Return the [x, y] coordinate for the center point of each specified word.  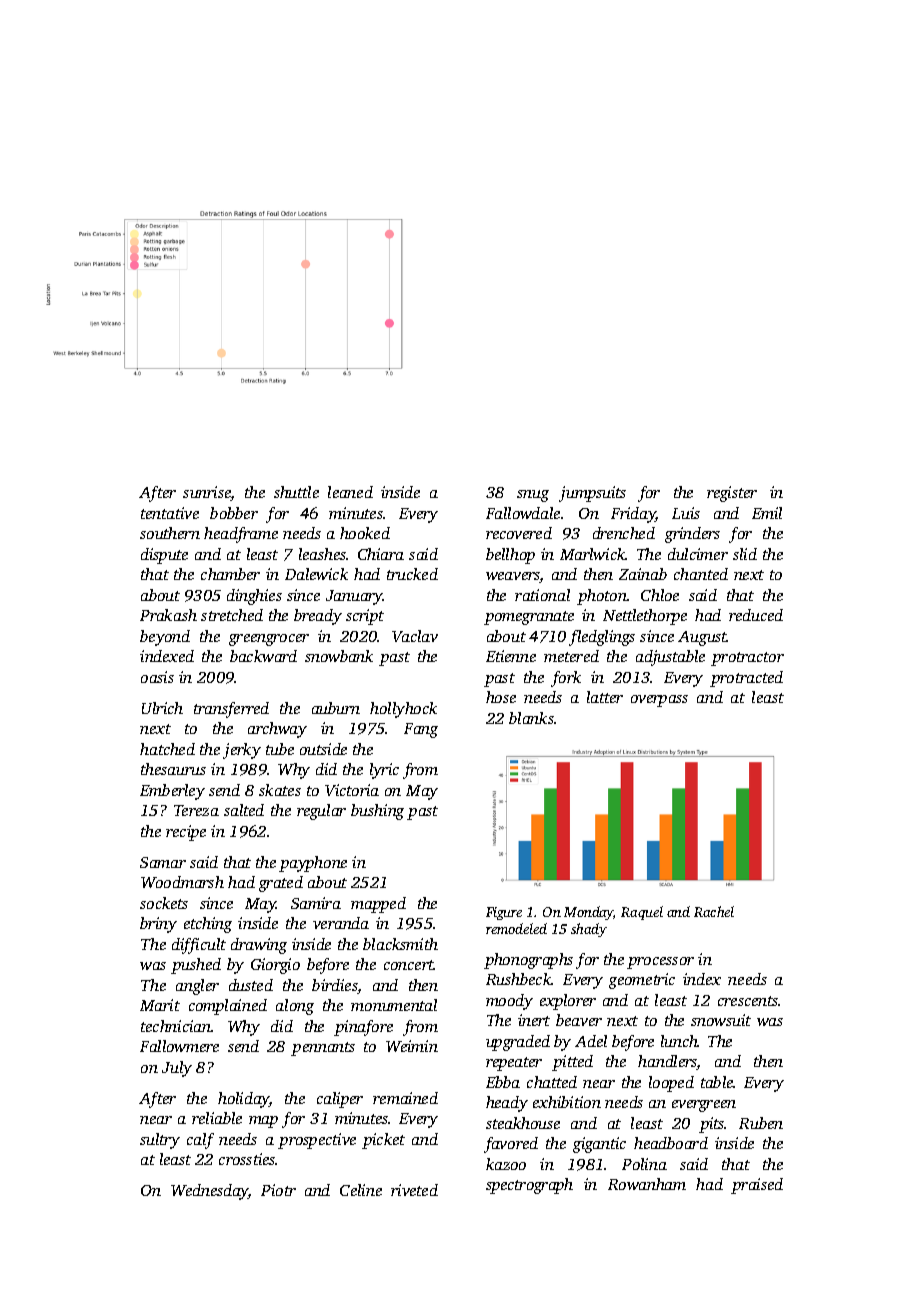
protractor [747, 659]
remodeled [516, 928]
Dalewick [316, 574]
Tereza [196, 810]
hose [501, 697]
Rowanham [647, 1184]
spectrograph [529, 1186]
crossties [247, 1159]
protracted [746, 679]
